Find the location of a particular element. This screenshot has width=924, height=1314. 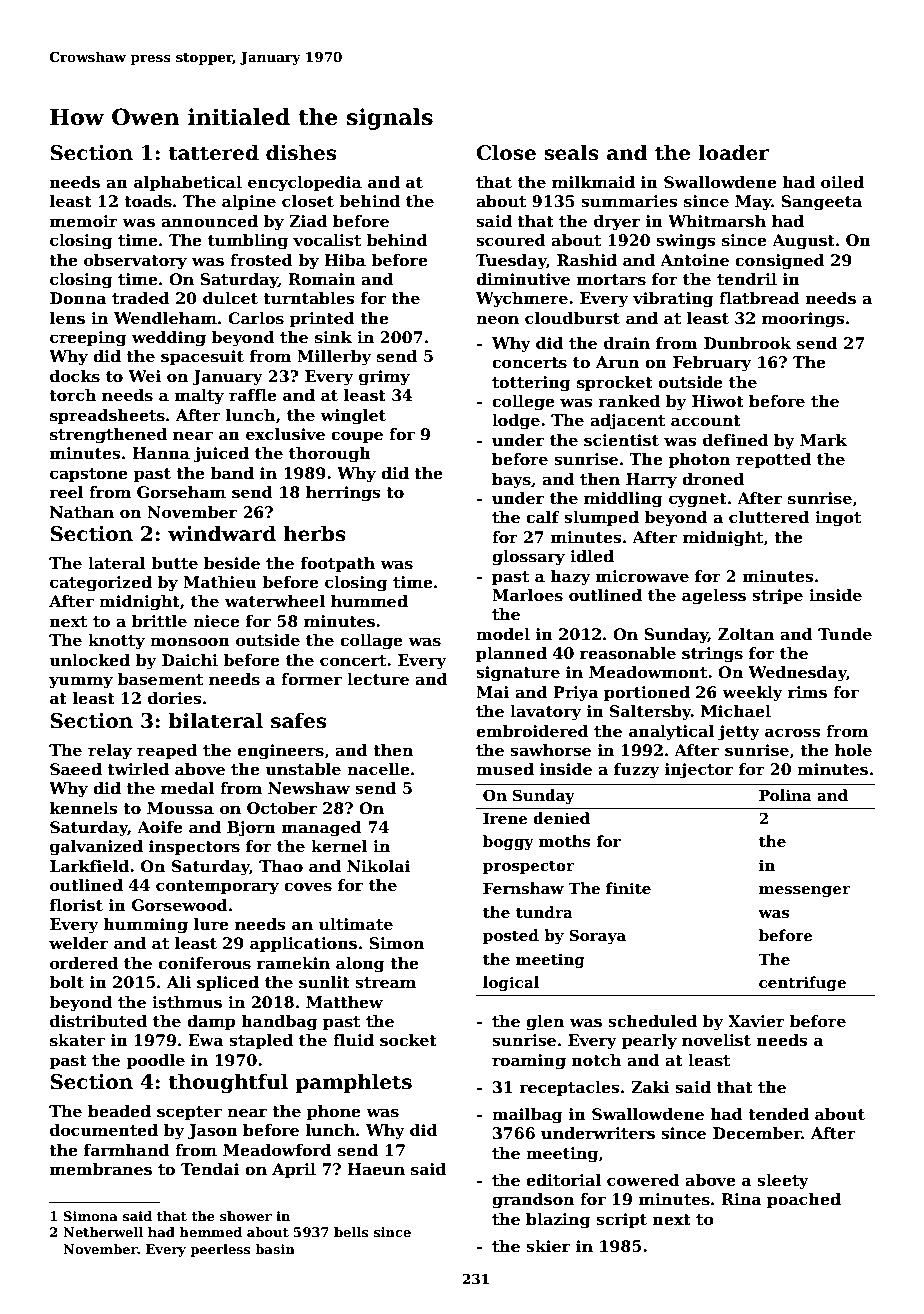

peerless is located at coordinates (220, 1250).
